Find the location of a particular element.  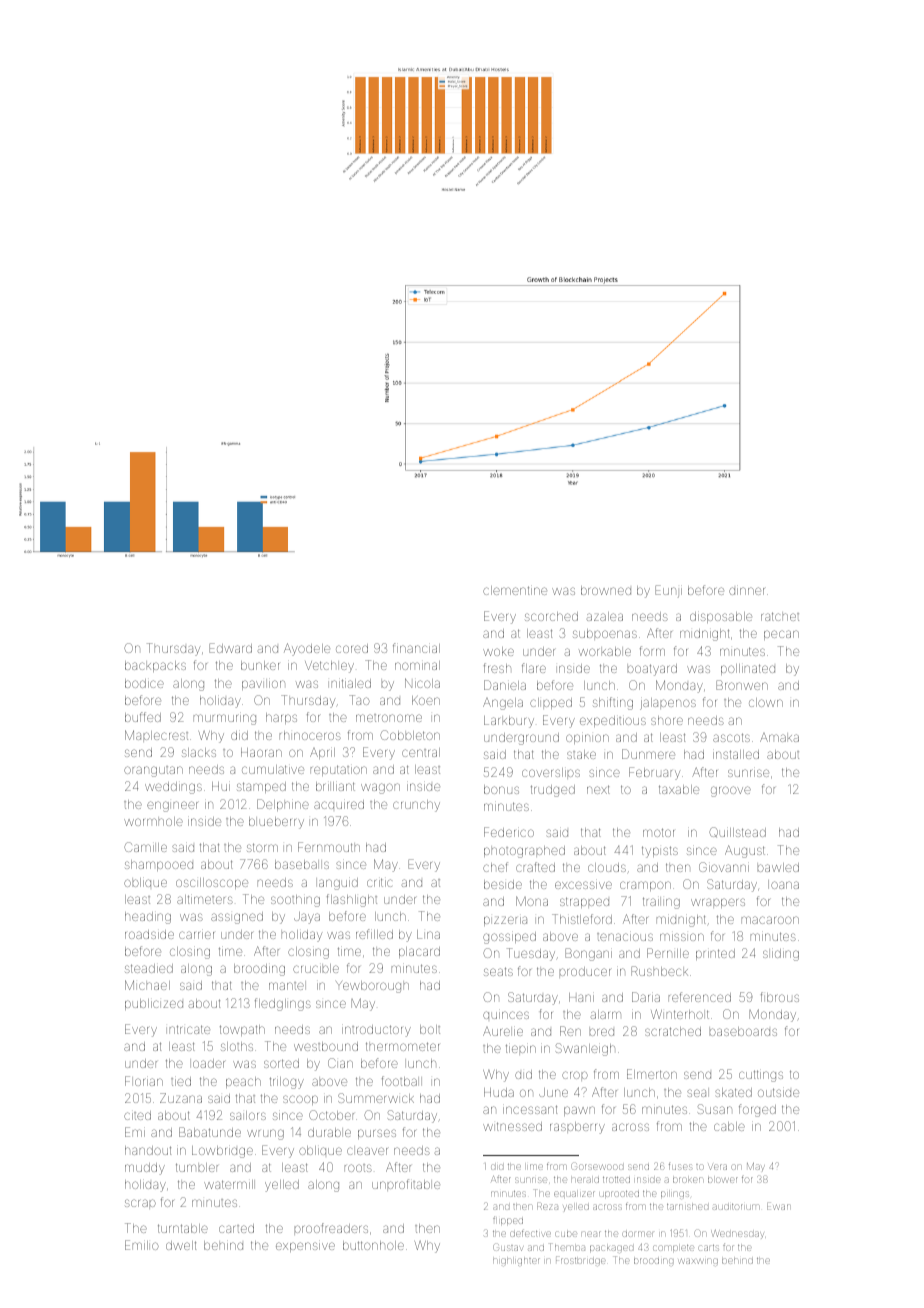

Nicola is located at coordinates (422, 683).
